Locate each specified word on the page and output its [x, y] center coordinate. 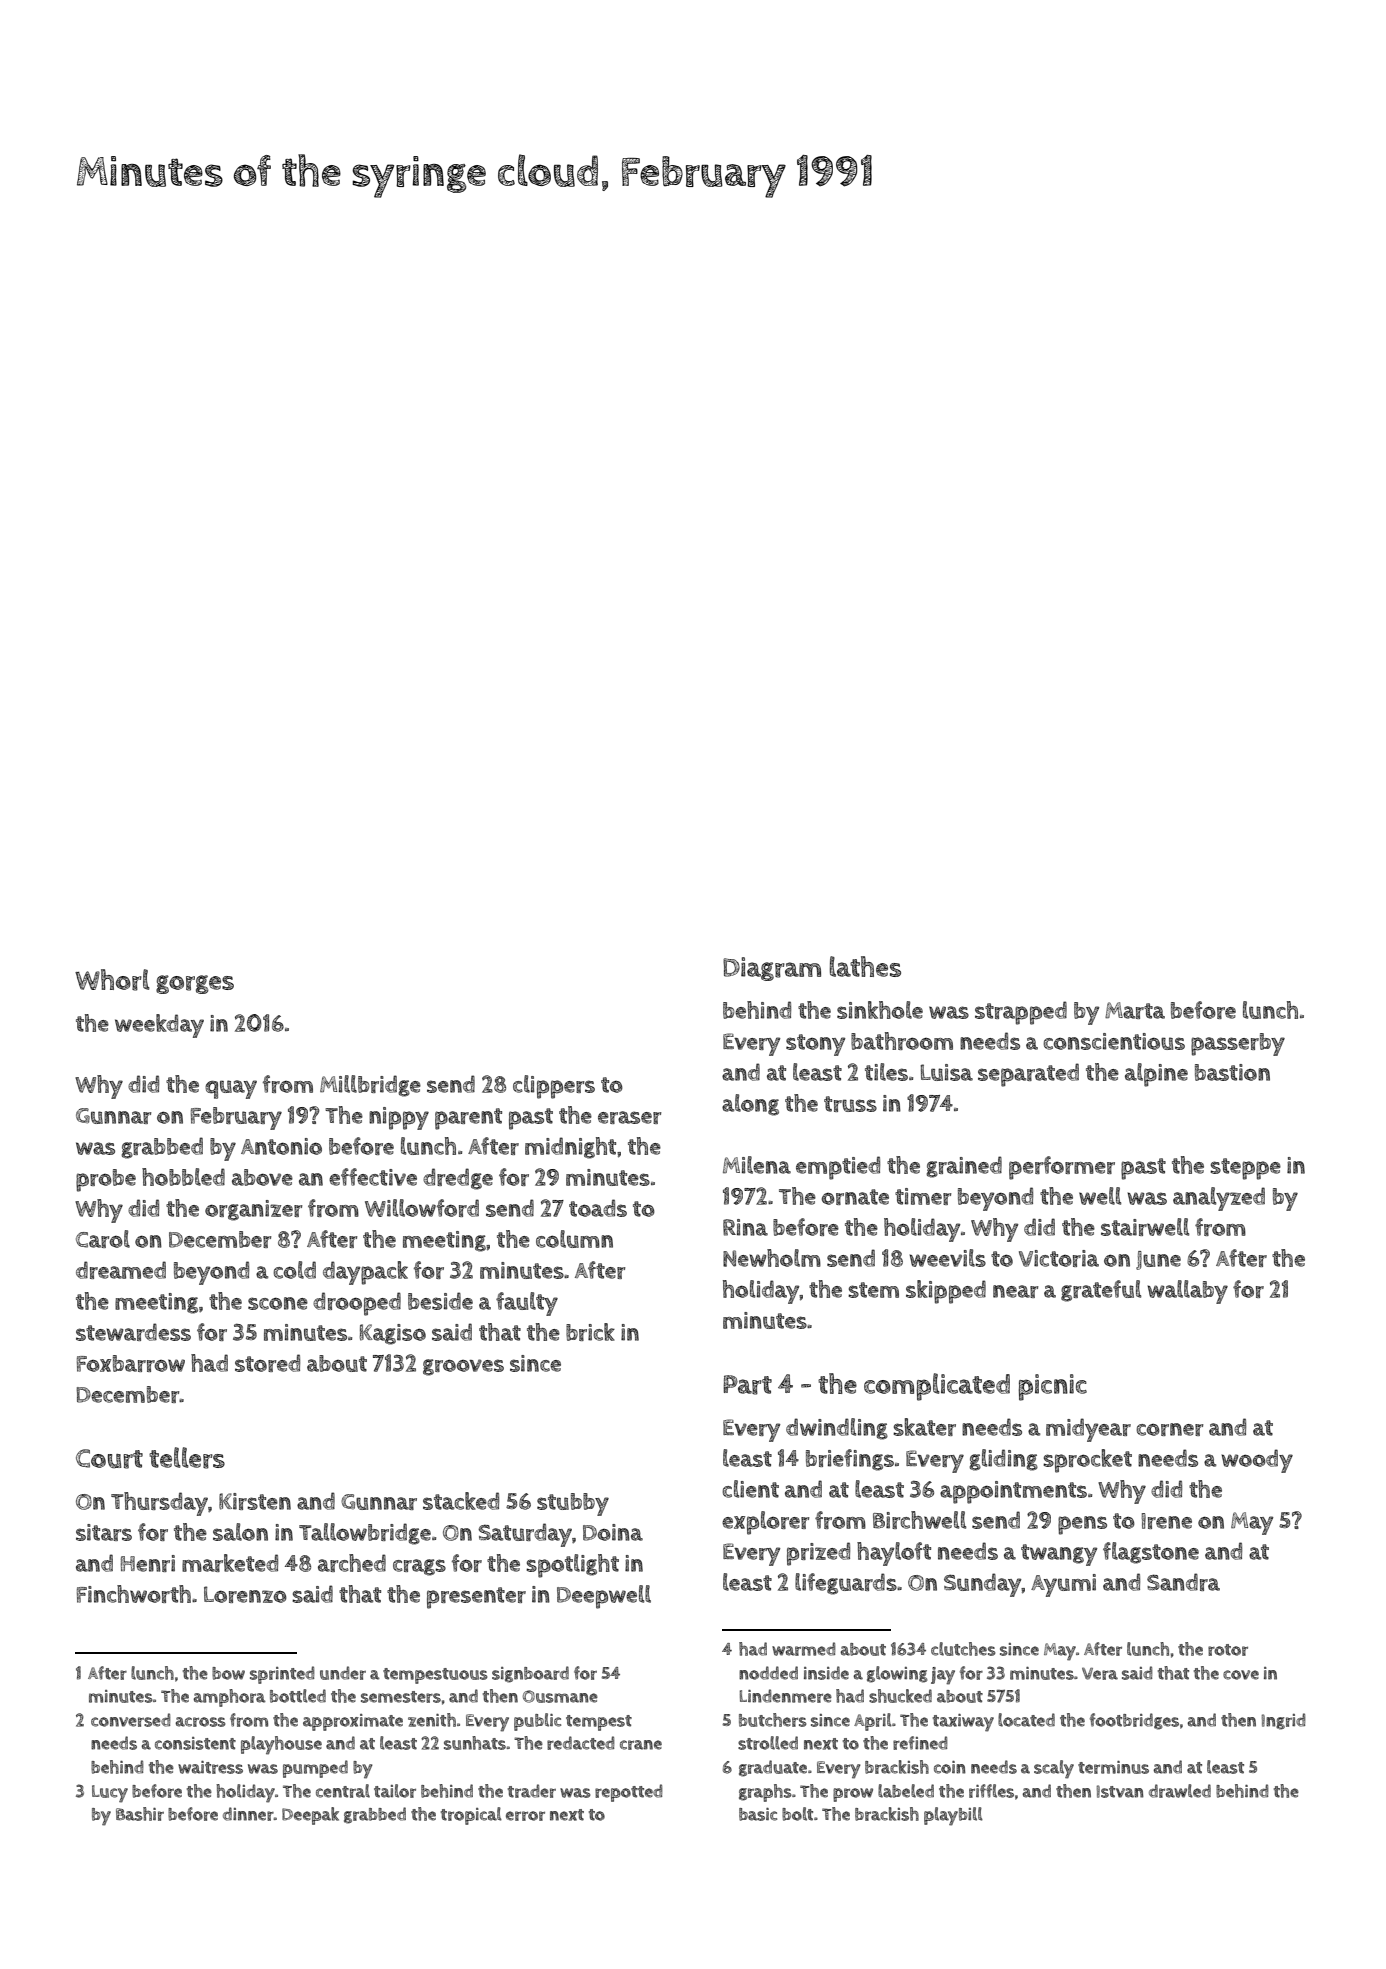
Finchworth [134, 1594]
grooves [463, 1367]
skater [924, 1427]
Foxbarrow [131, 1363]
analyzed [1219, 1199]
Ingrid [1284, 1721]
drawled [1180, 1791]
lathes [865, 966]
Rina [745, 1227]
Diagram [772, 969]
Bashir [140, 1814]
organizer [254, 1210]
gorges [195, 984]
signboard [530, 1674]
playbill [953, 1816]
